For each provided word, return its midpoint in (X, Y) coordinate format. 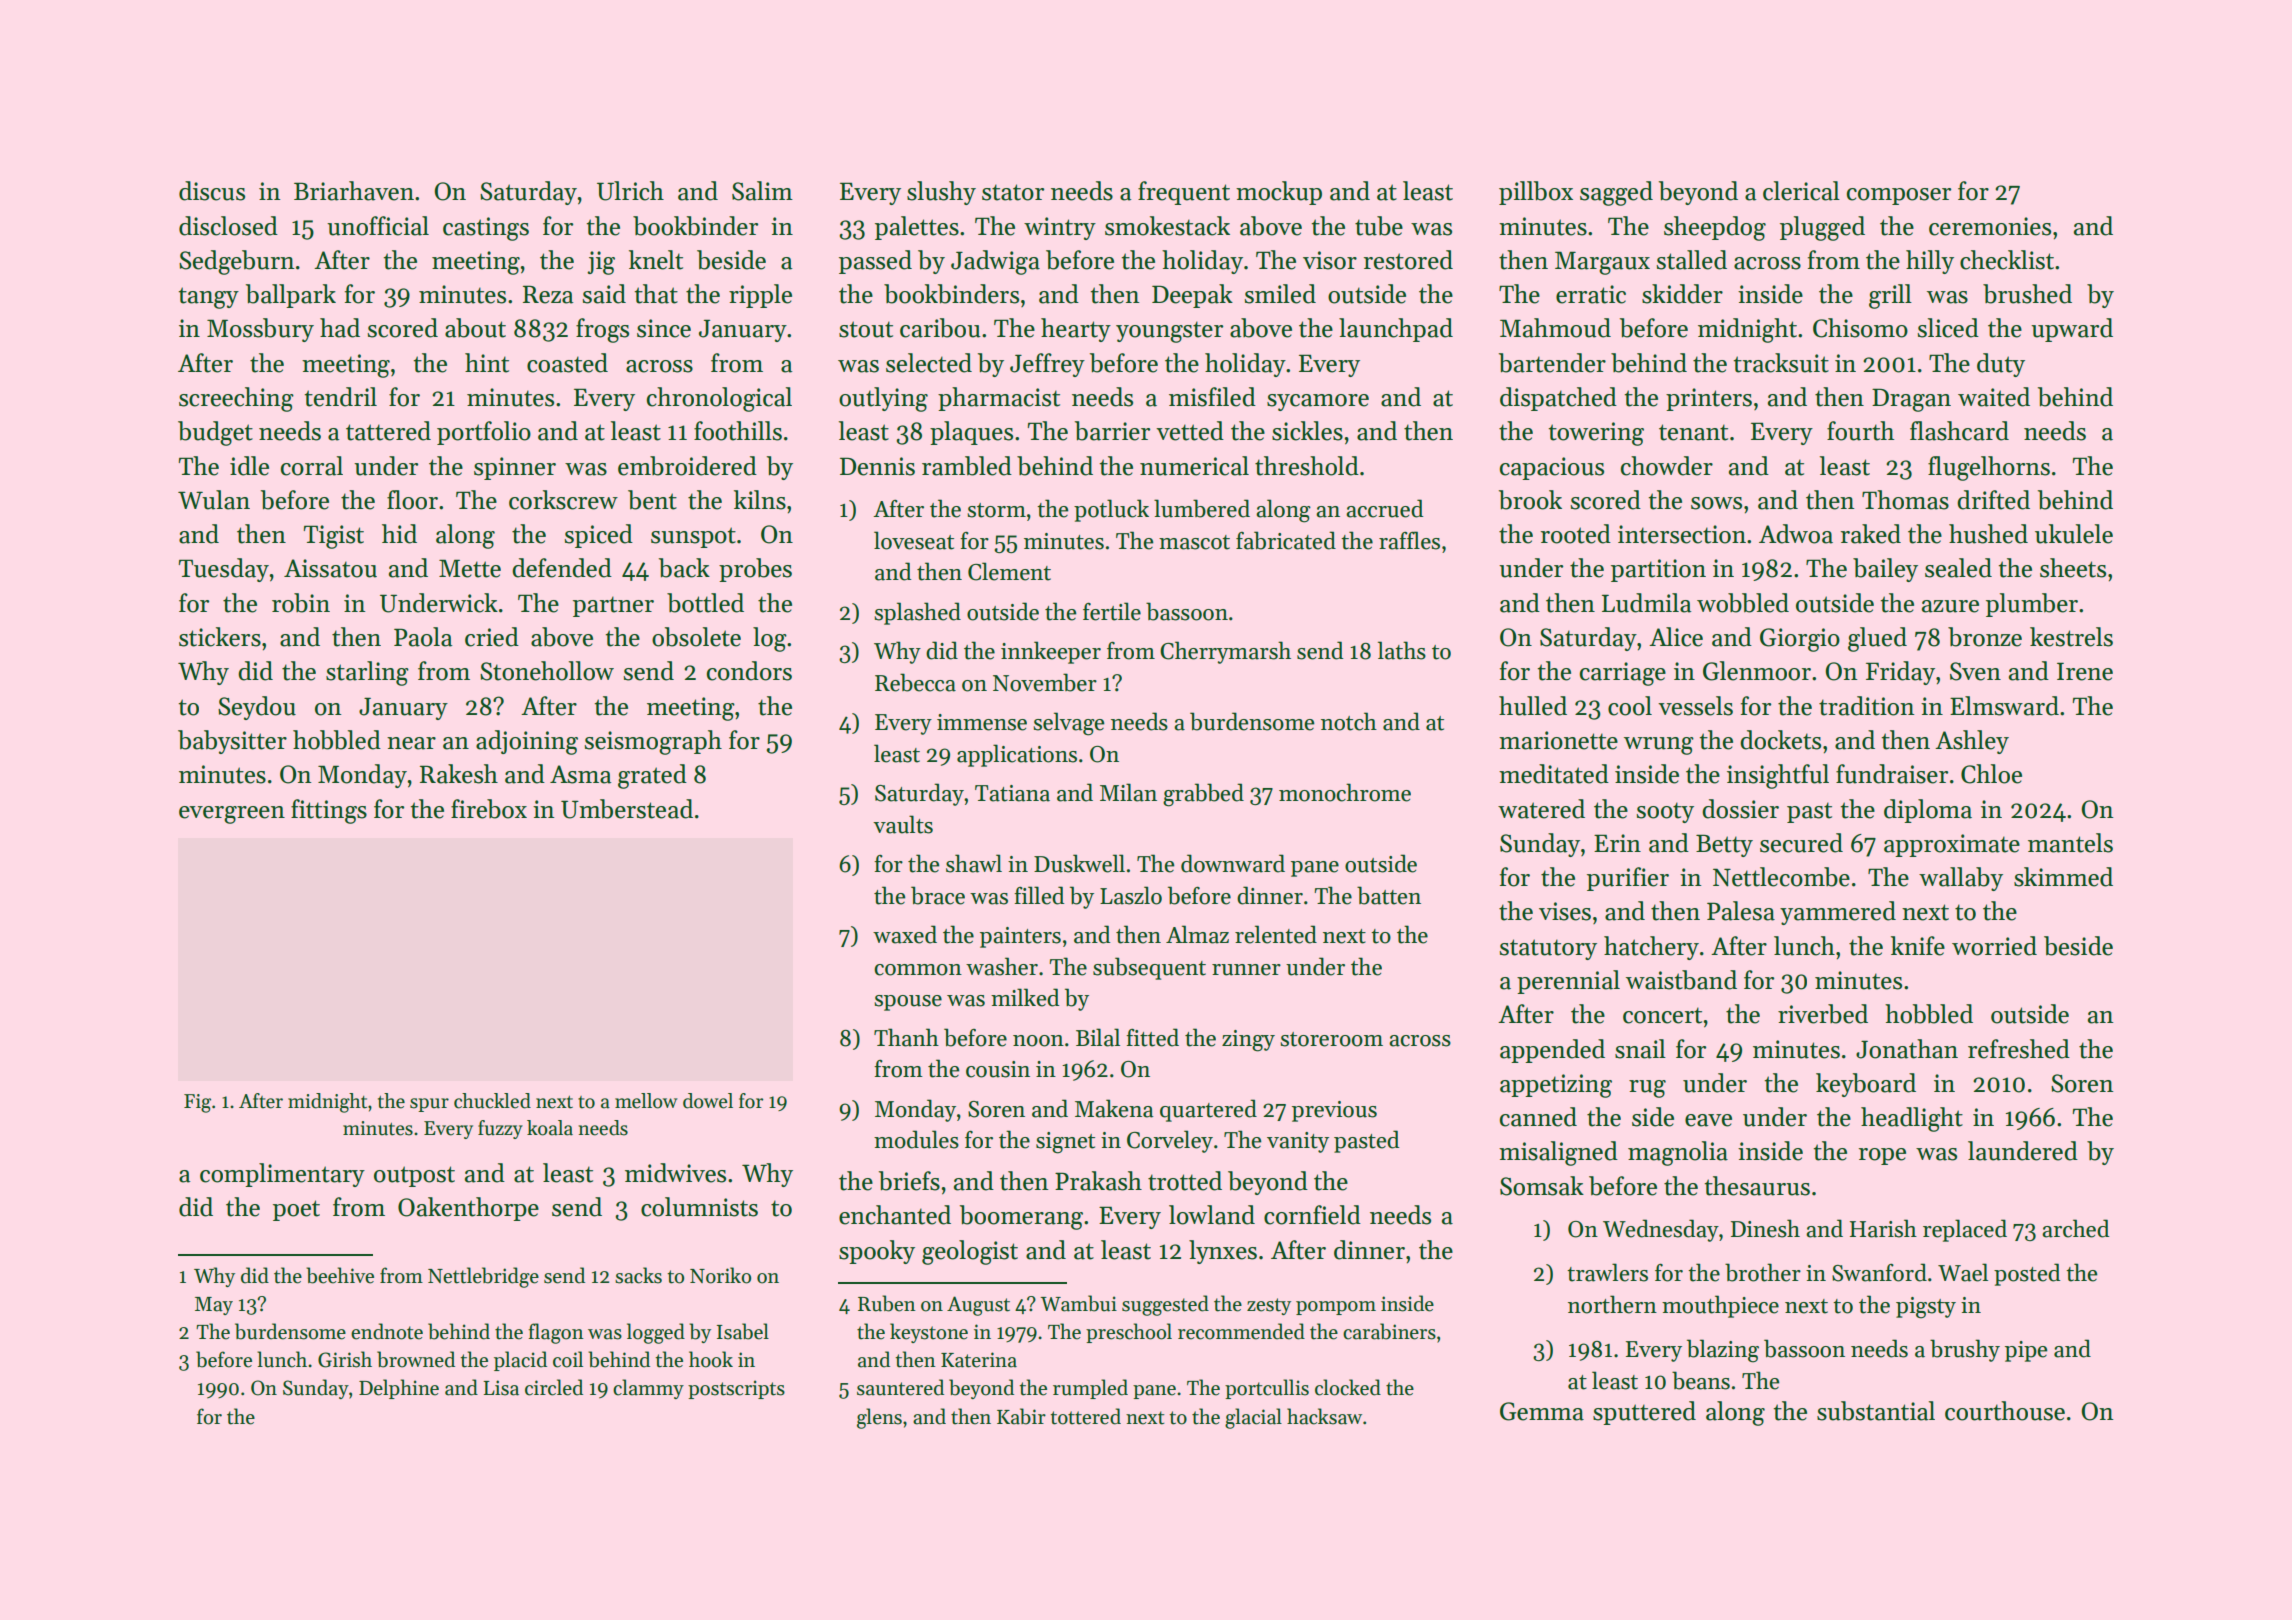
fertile (1112, 611)
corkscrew (563, 500)
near (411, 743)
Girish (345, 1359)
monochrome (1345, 792)
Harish (1883, 1228)
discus (212, 191)
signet (1065, 1143)
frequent (1184, 193)
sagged (1616, 193)
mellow (646, 1101)
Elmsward (2004, 706)
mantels (2070, 843)
